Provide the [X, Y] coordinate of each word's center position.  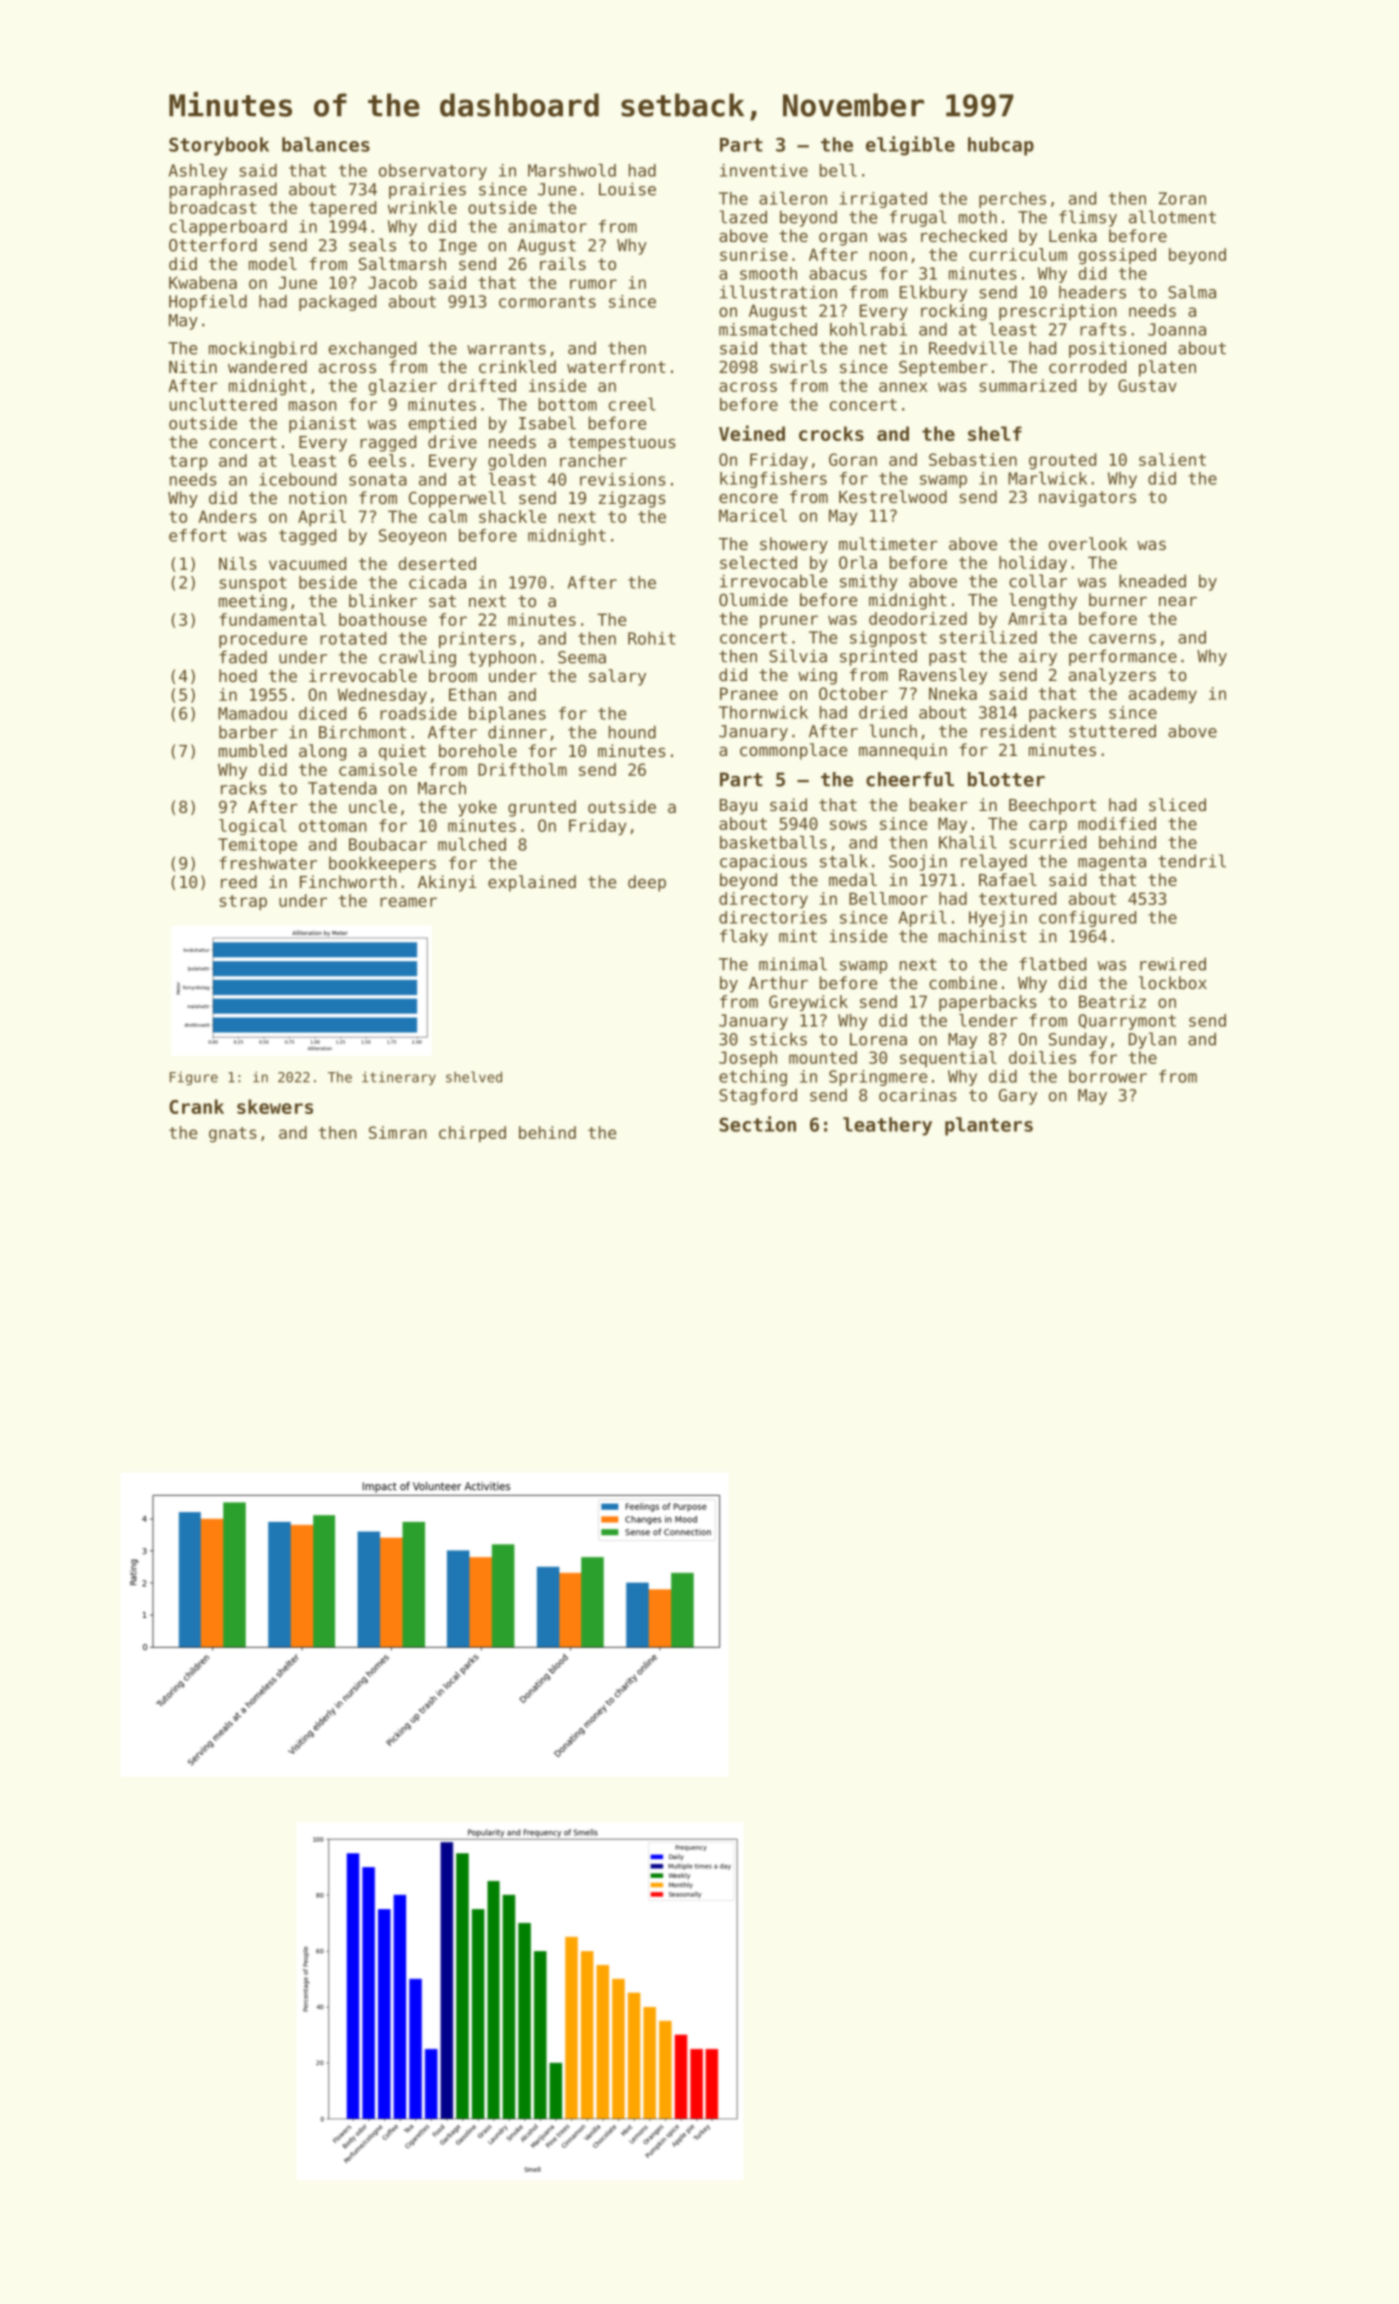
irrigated [883, 200]
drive [452, 441]
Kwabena [203, 282]
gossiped [1117, 256]
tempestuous [622, 444]
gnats [233, 1135]
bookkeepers [382, 864]
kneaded [1152, 581]
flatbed [1052, 964]
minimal [793, 964]
